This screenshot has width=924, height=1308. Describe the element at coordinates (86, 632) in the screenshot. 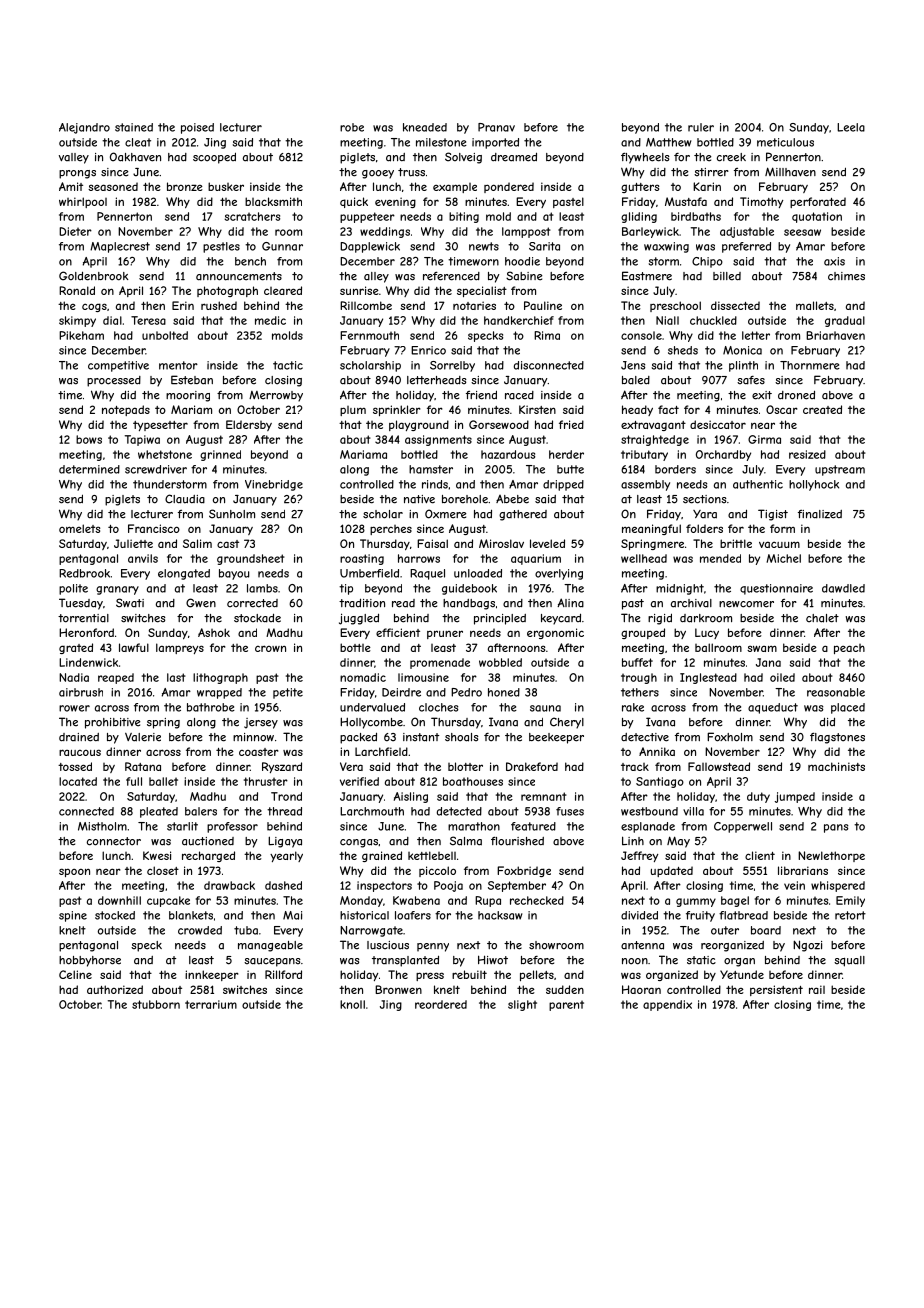

I see `Heronford` at that location.
